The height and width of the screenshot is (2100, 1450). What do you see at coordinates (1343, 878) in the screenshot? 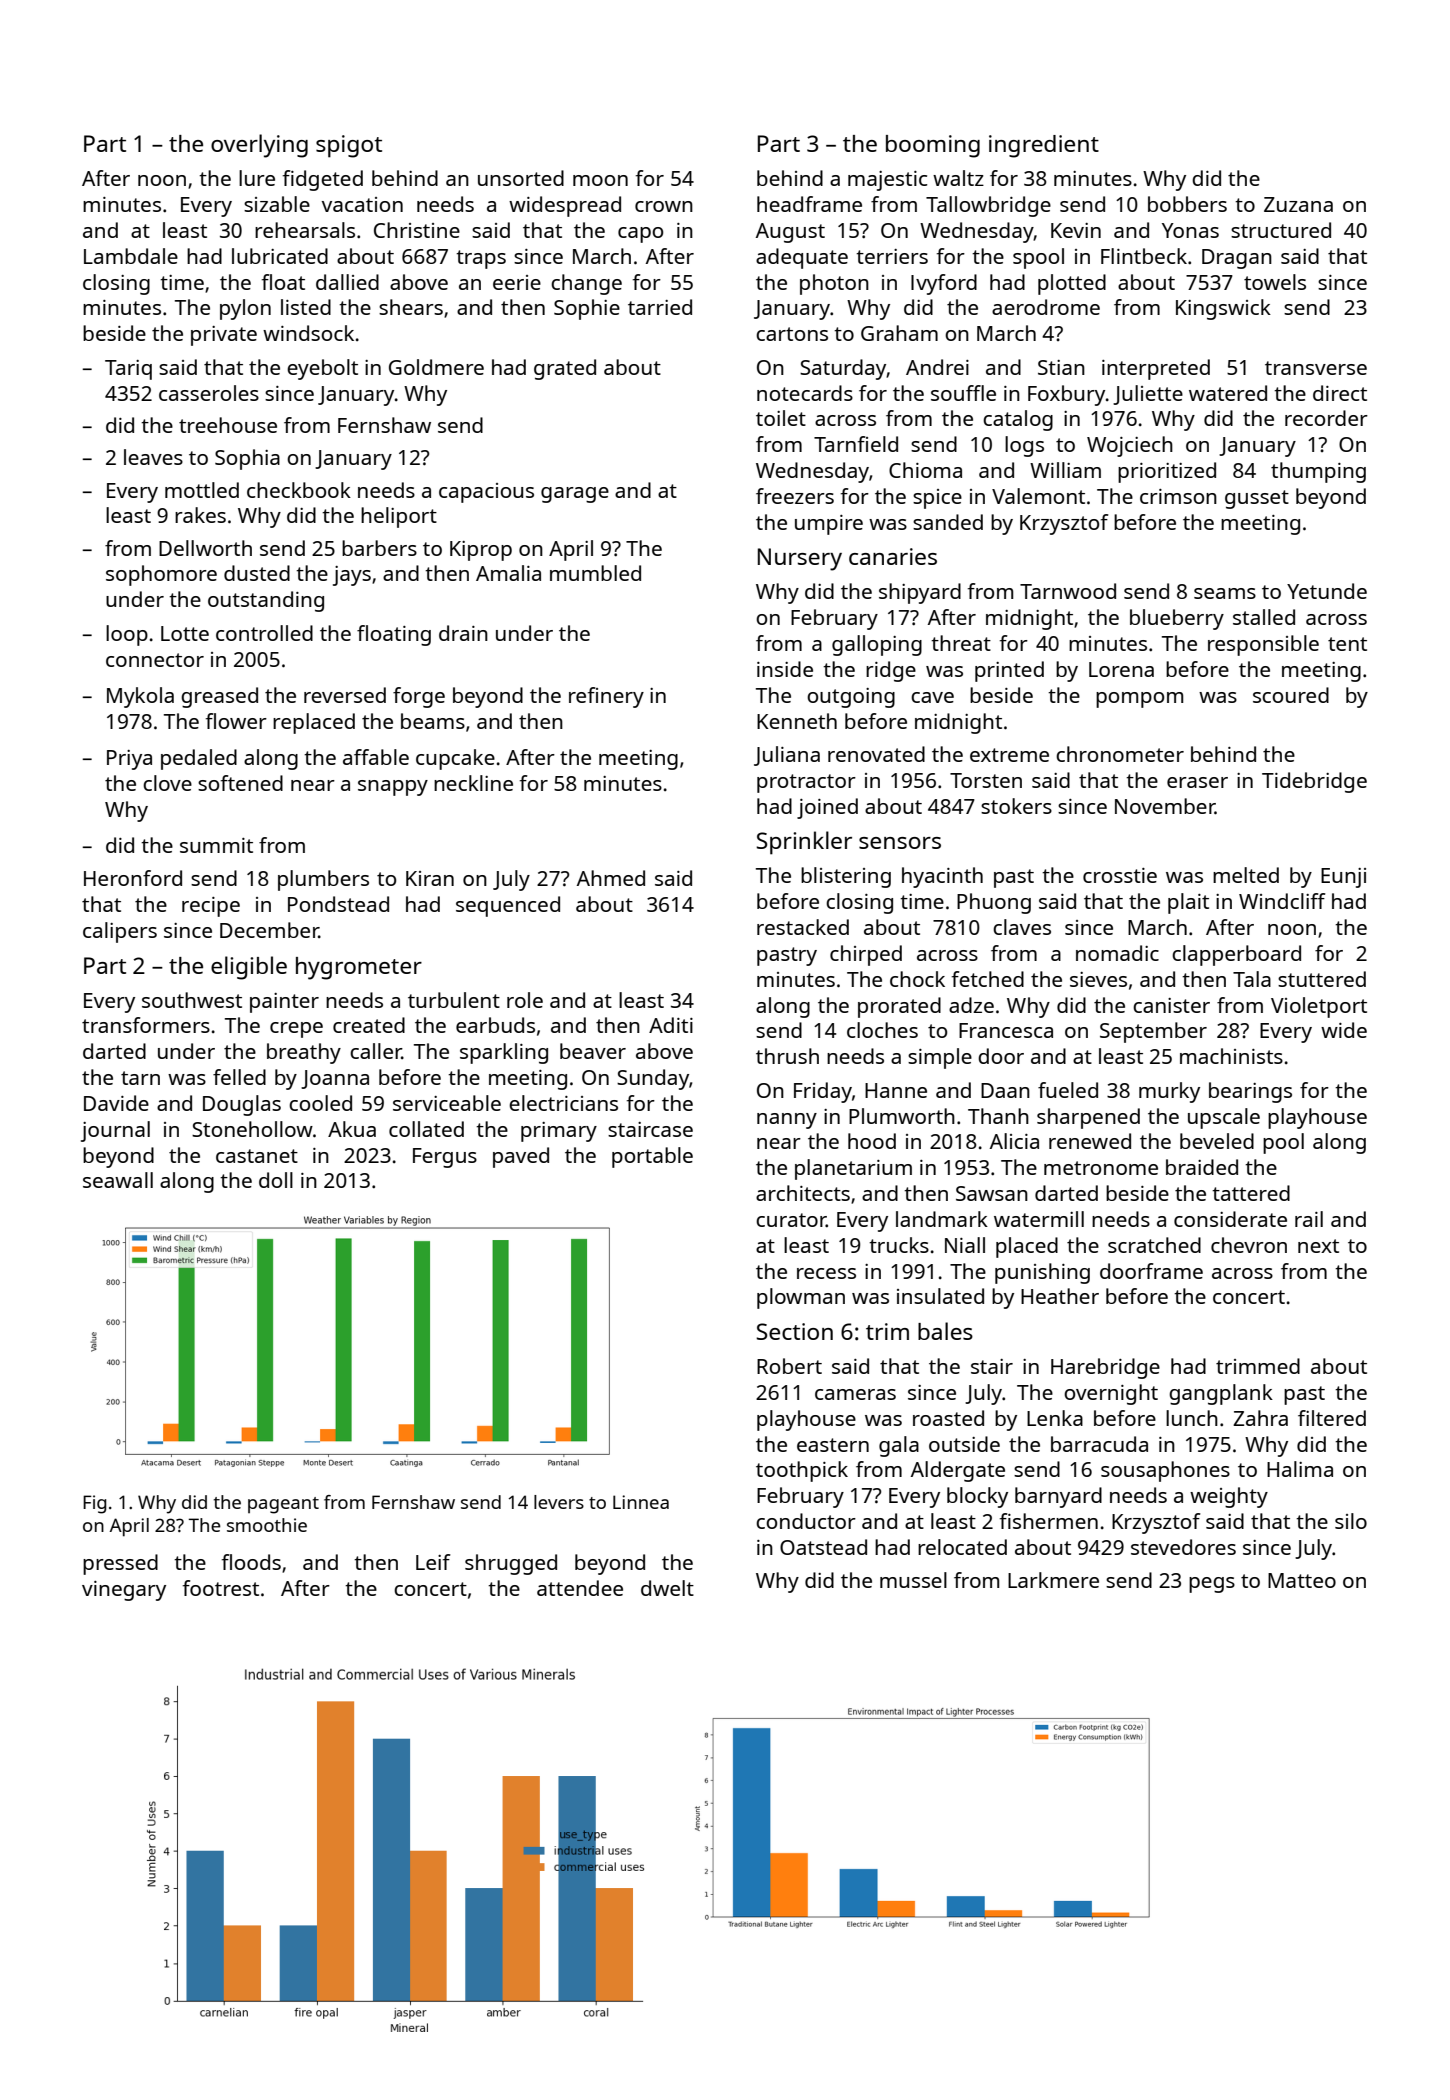
I see `Eunji` at bounding box center [1343, 878].
